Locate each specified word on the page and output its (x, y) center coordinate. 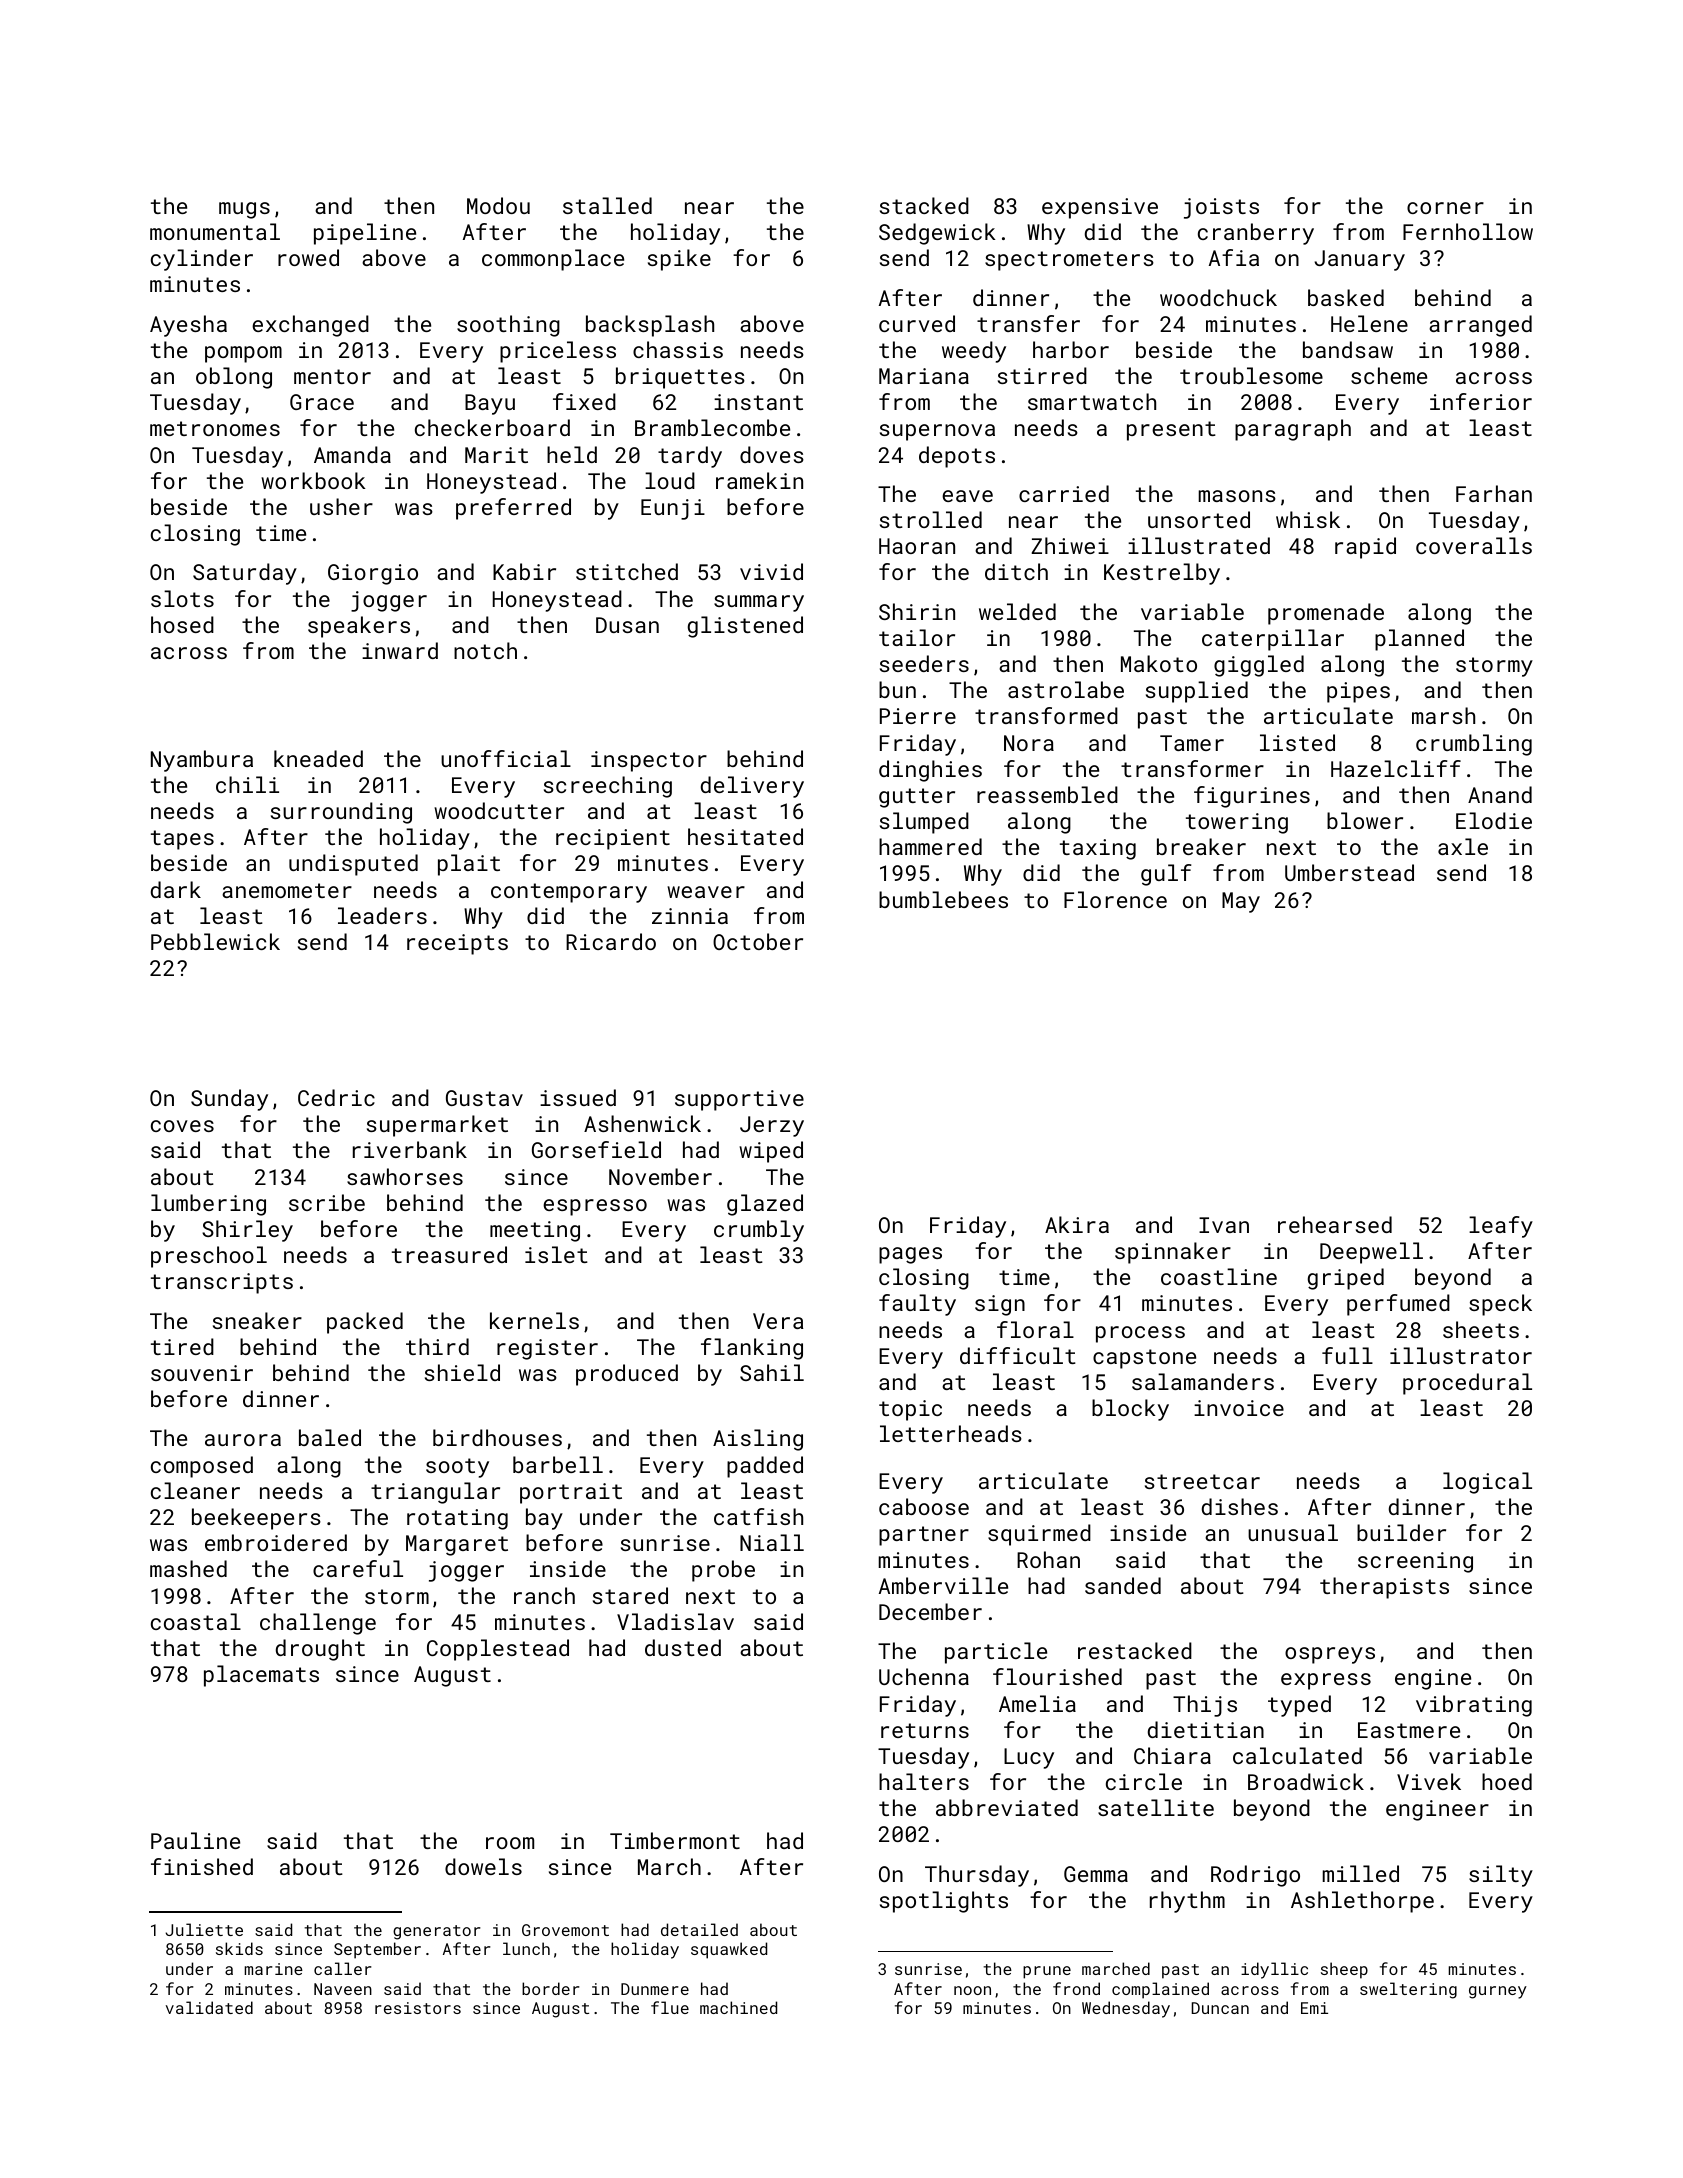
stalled (607, 205)
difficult (1018, 1355)
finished (202, 1866)
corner (1445, 208)
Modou (498, 205)
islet (556, 1254)
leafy (1501, 1227)
